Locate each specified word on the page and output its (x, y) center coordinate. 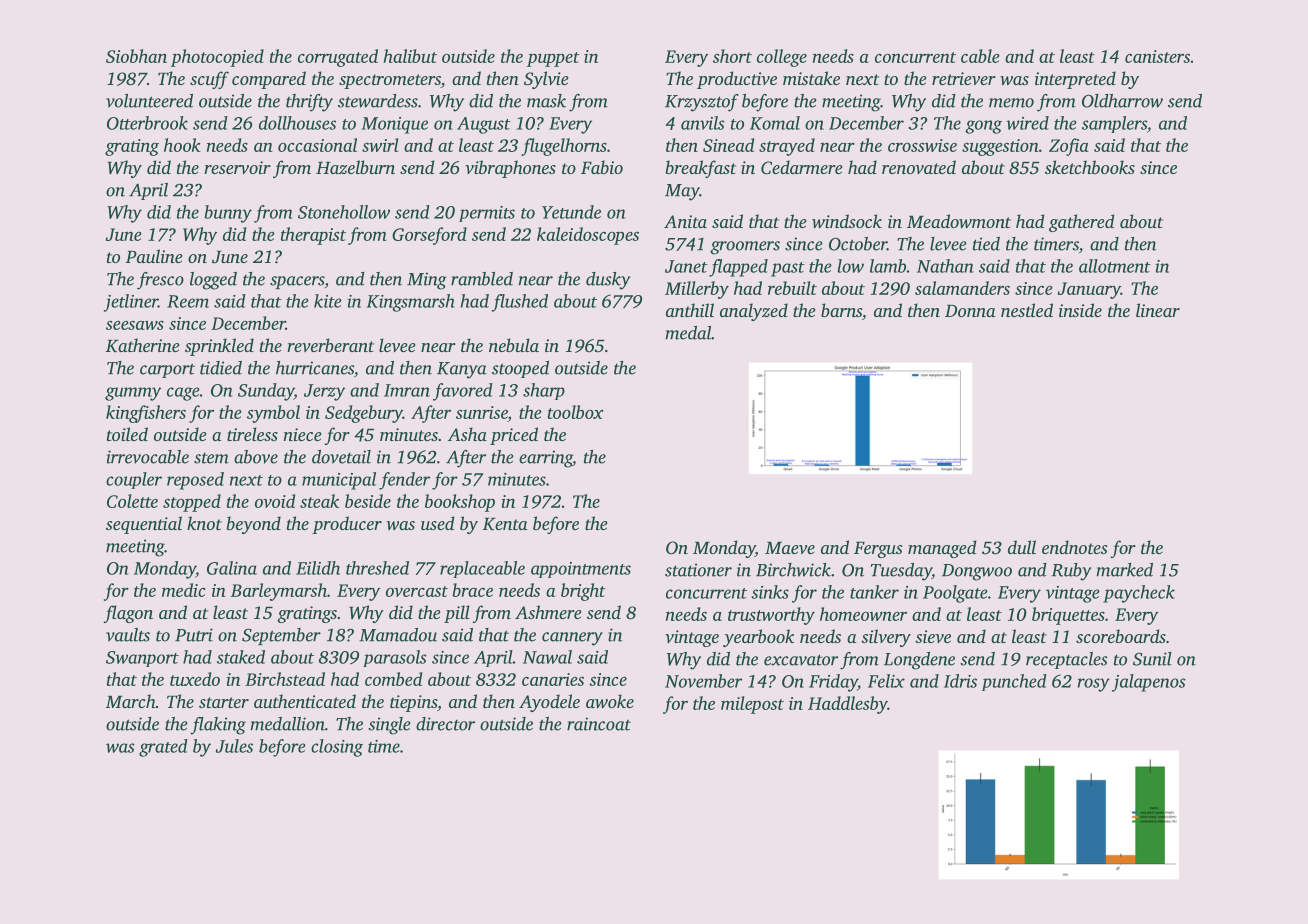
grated (163, 748)
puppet (553, 59)
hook (182, 145)
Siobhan (136, 56)
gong (984, 127)
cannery (572, 639)
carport (167, 370)
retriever (964, 78)
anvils (703, 123)
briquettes (1068, 616)
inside (1080, 310)
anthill (690, 310)
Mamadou (398, 635)
